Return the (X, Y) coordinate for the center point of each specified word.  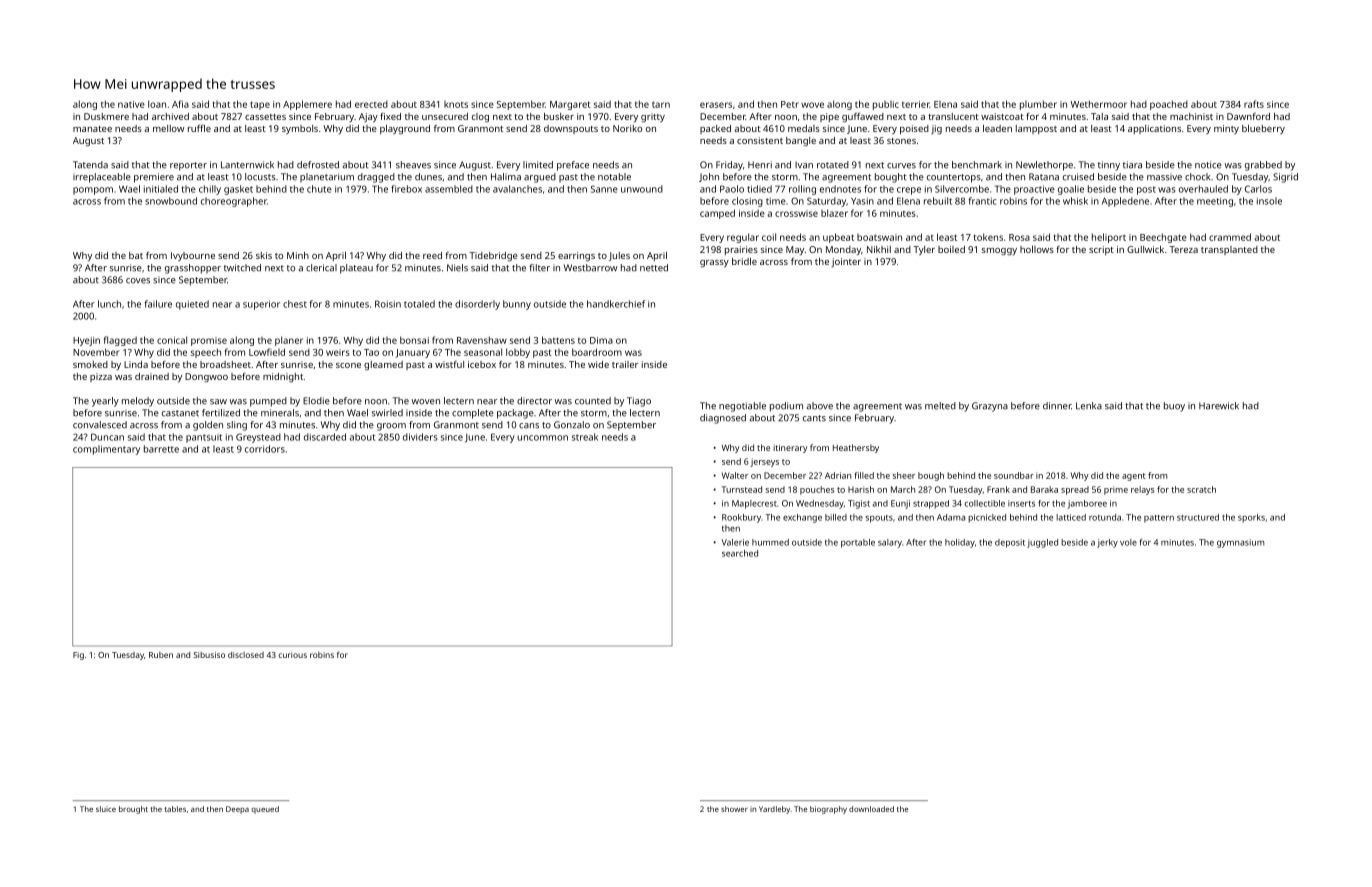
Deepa (237, 810)
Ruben (161, 655)
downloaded (871, 809)
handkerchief (616, 304)
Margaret (570, 105)
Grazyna (990, 407)
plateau (356, 269)
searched (740, 553)
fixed (390, 116)
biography (828, 810)
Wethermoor (1099, 104)
